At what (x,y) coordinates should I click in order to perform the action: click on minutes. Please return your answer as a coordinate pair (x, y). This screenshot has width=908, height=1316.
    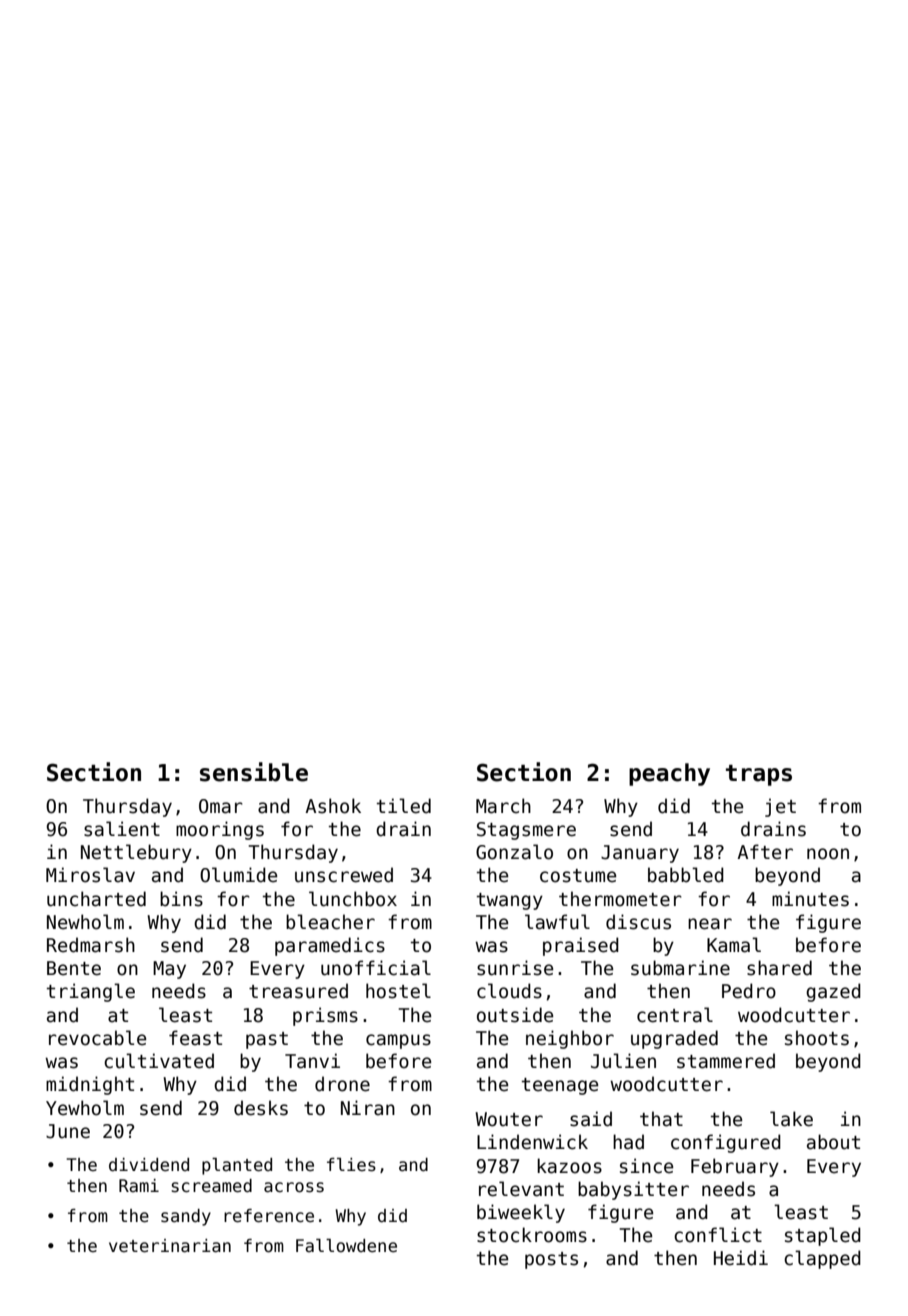
    Looking at the image, I should click on (810, 899).
